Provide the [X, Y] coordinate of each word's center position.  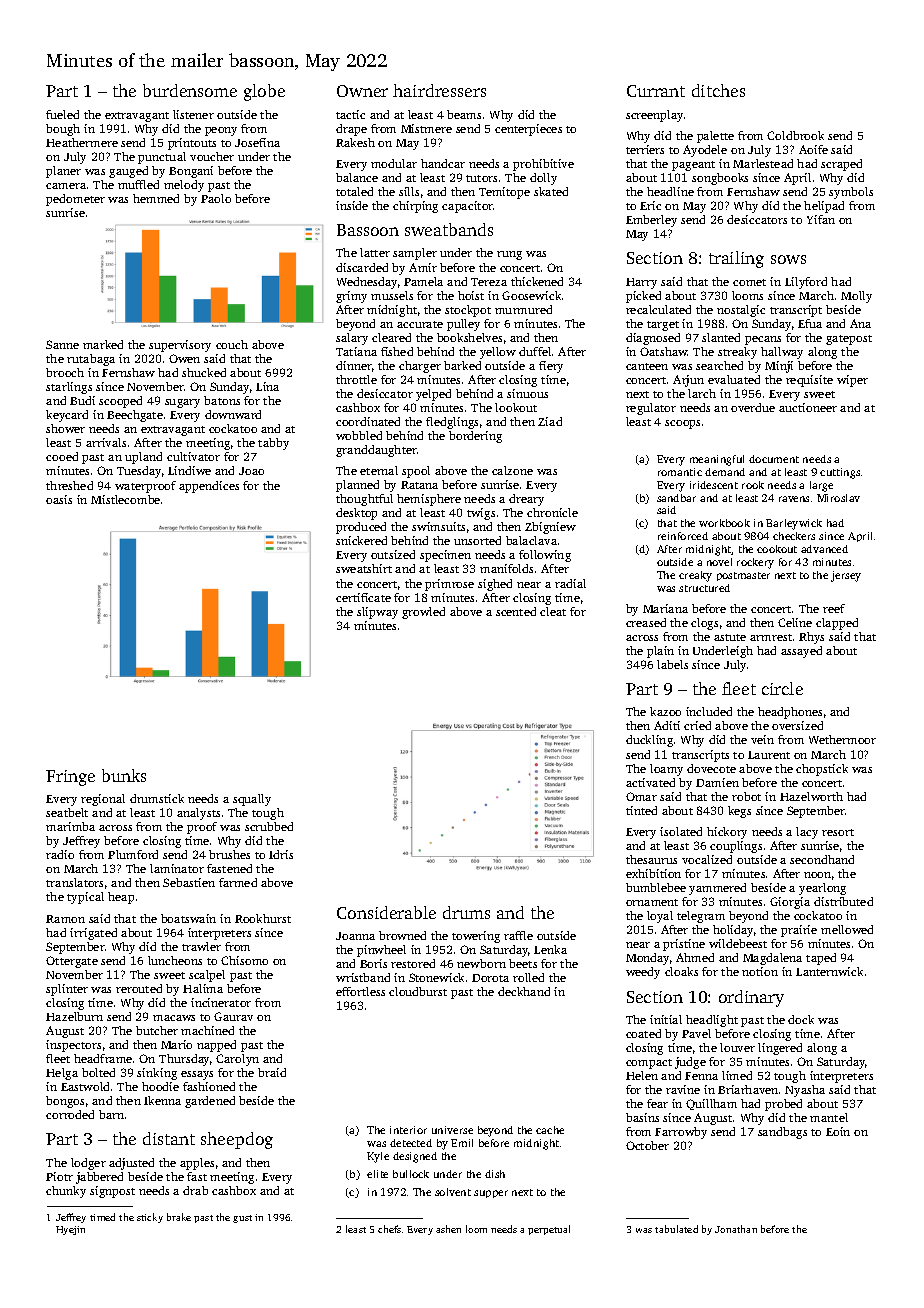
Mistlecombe [125, 499]
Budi [82, 400]
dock [801, 1019]
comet [749, 282]
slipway [377, 613]
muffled [138, 184]
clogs [704, 624]
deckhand [524, 991]
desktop [356, 514]
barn [111, 1114]
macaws [174, 1018]
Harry [641, 283]
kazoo [665, 711]
